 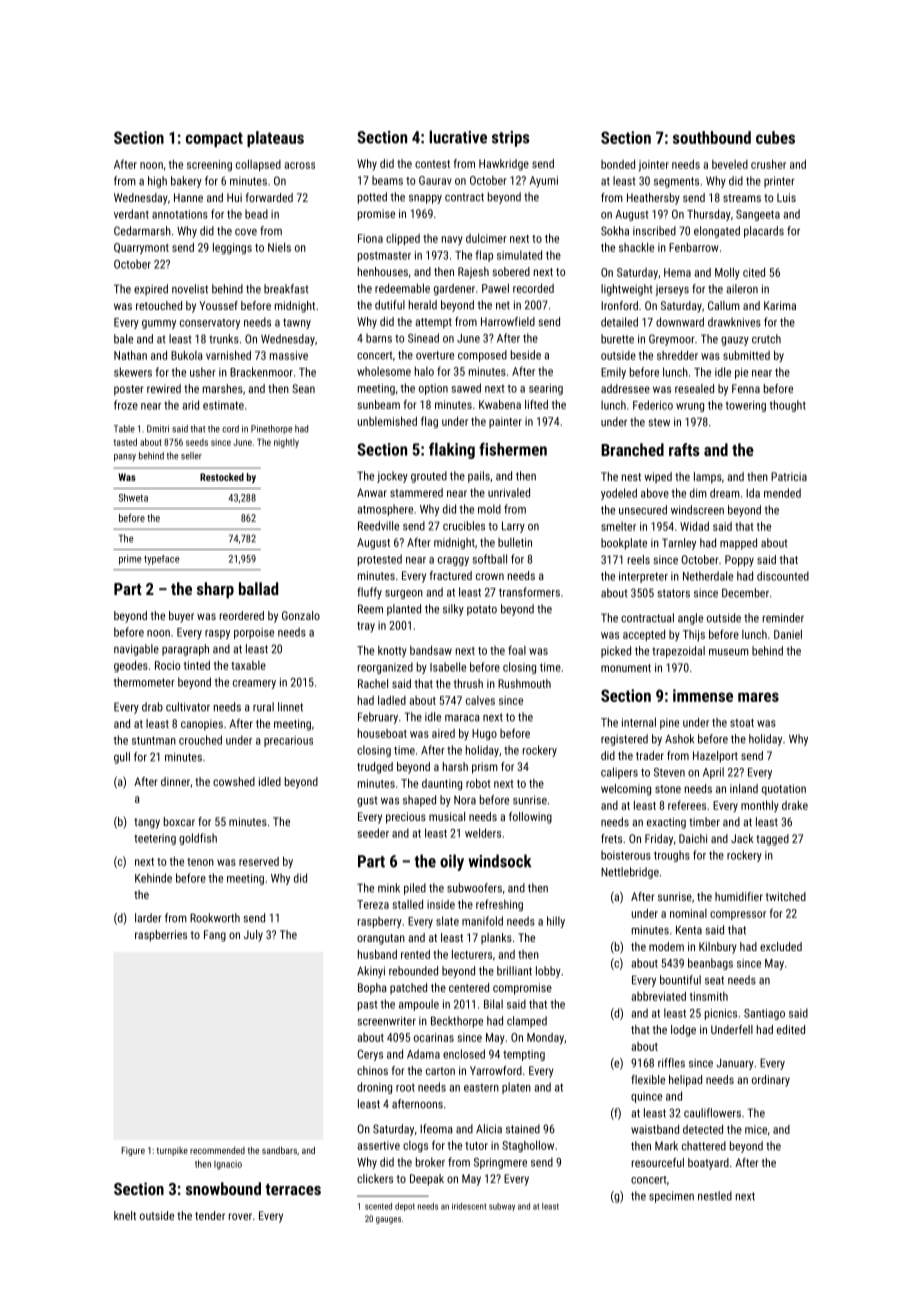 I want to click on crutch, so click(x=766, y=339).
